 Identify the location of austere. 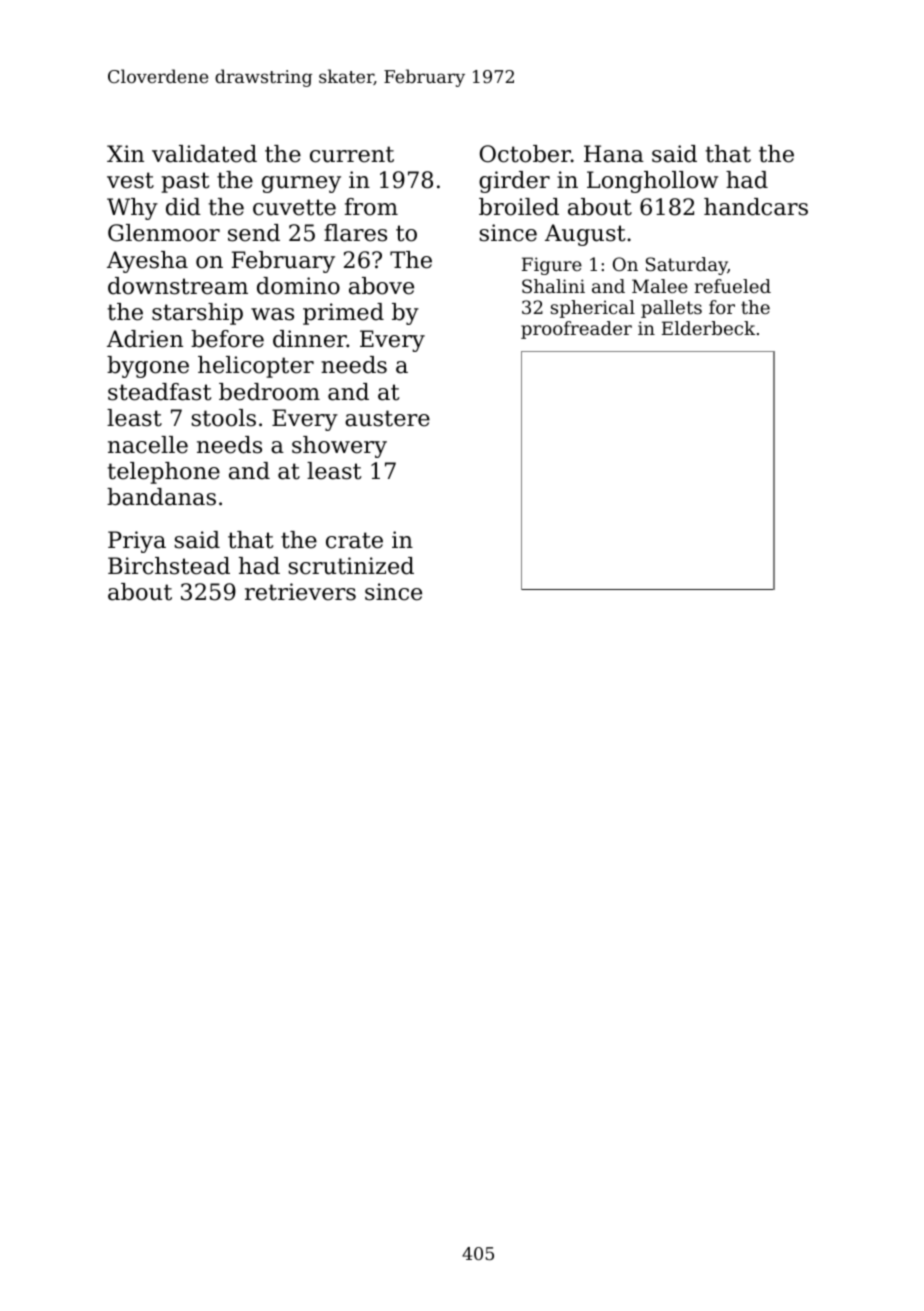
(387, 418).
